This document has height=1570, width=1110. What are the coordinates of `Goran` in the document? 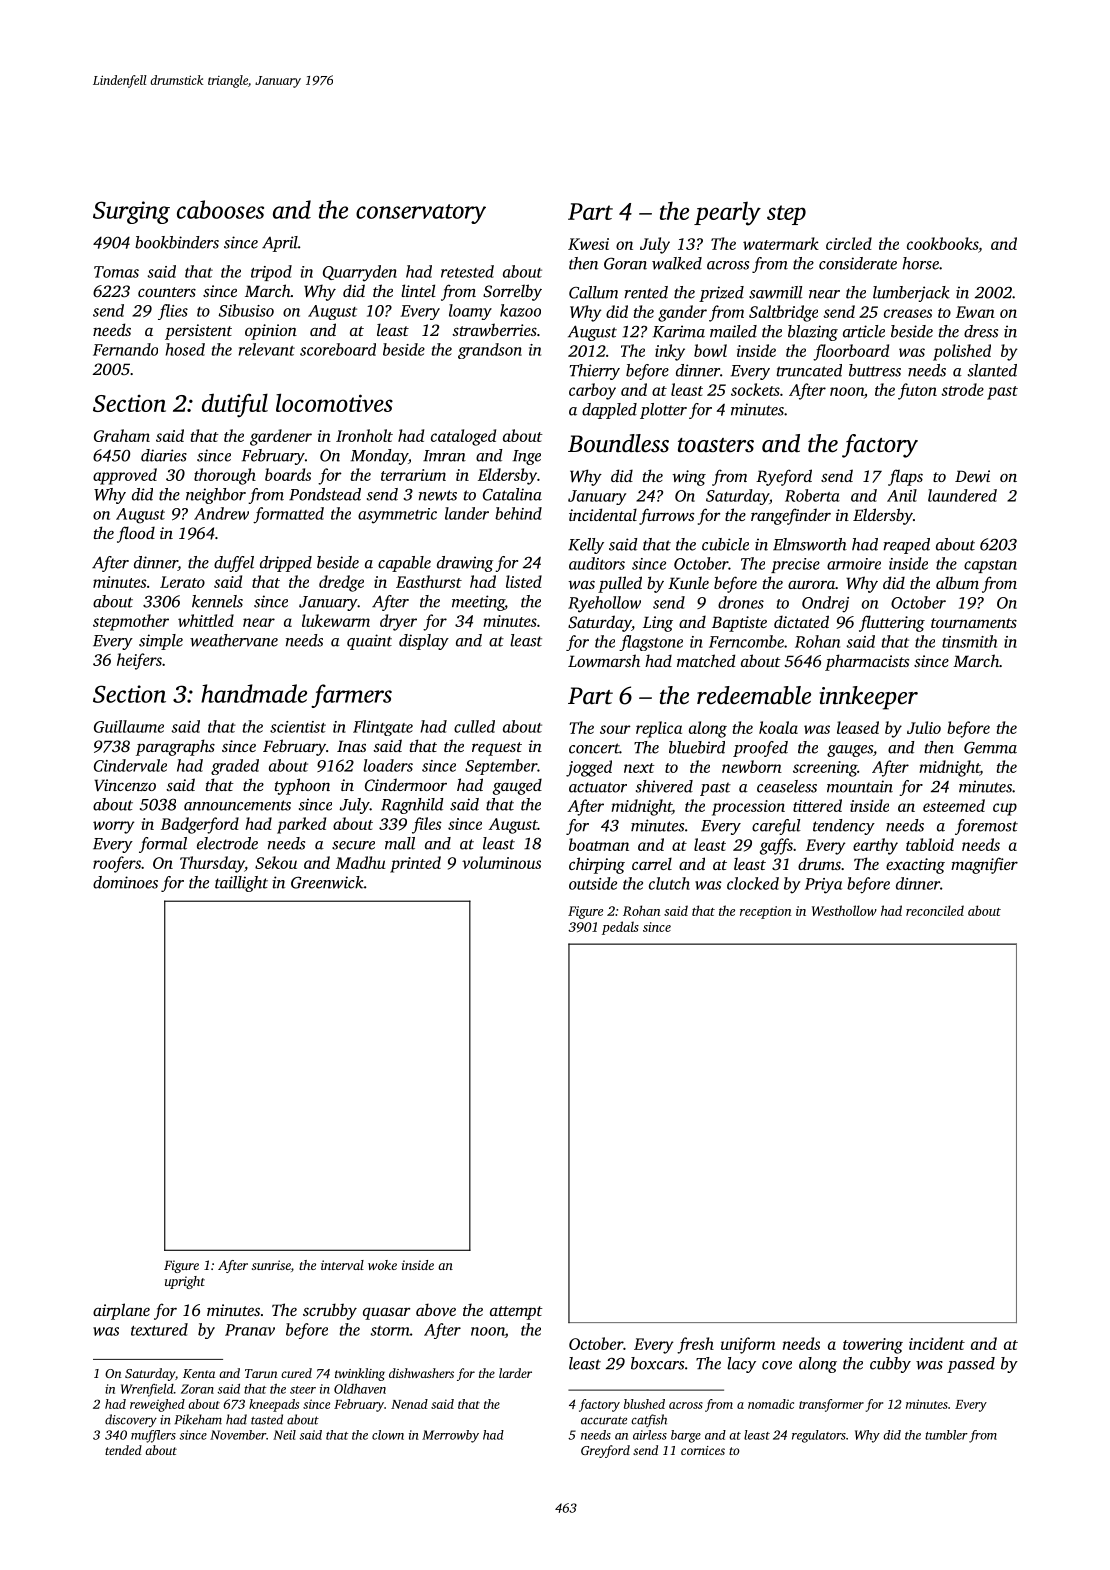 It's located at (625, 263).
